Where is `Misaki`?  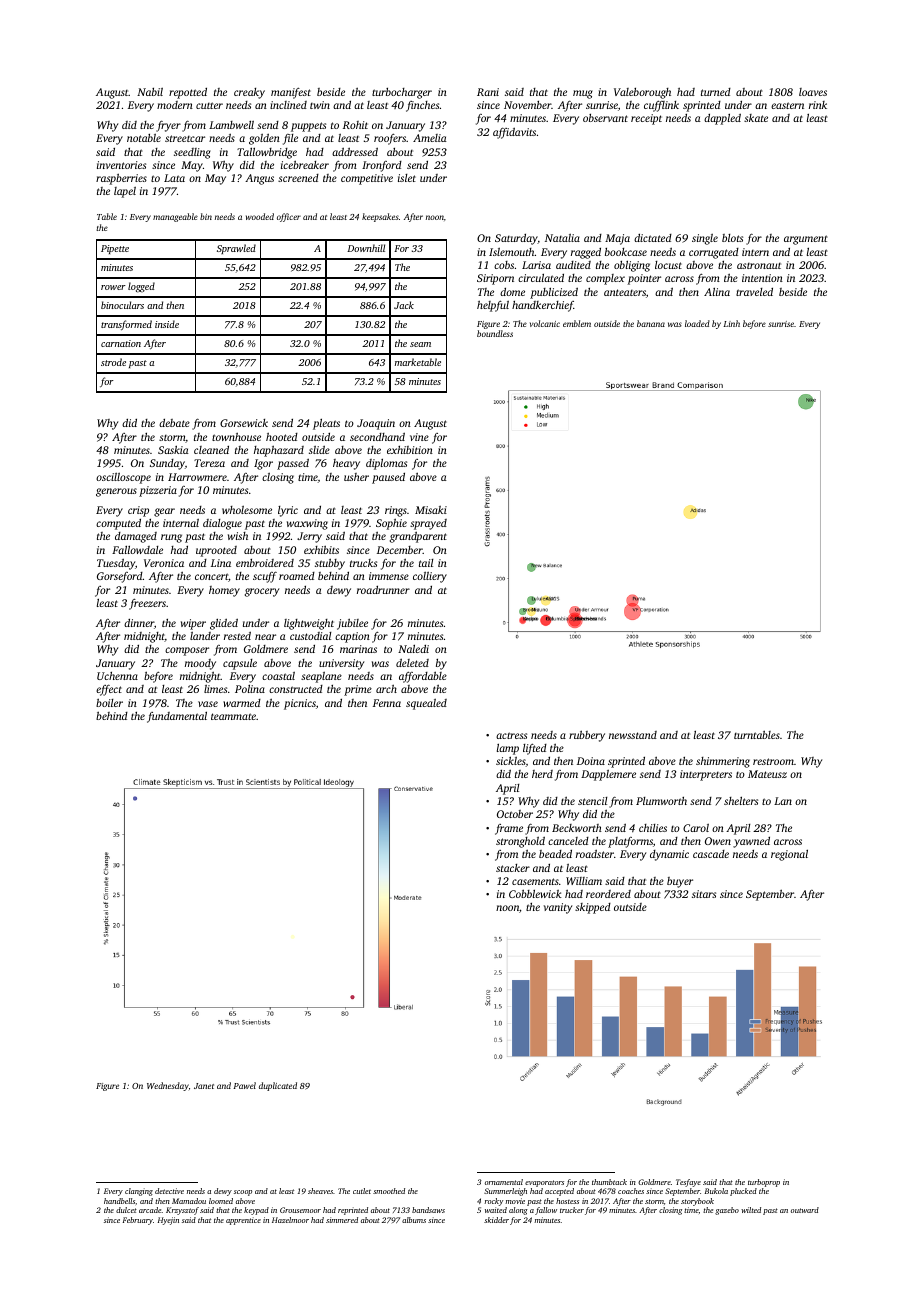 Misaki is located at coordinates (431, 510).
